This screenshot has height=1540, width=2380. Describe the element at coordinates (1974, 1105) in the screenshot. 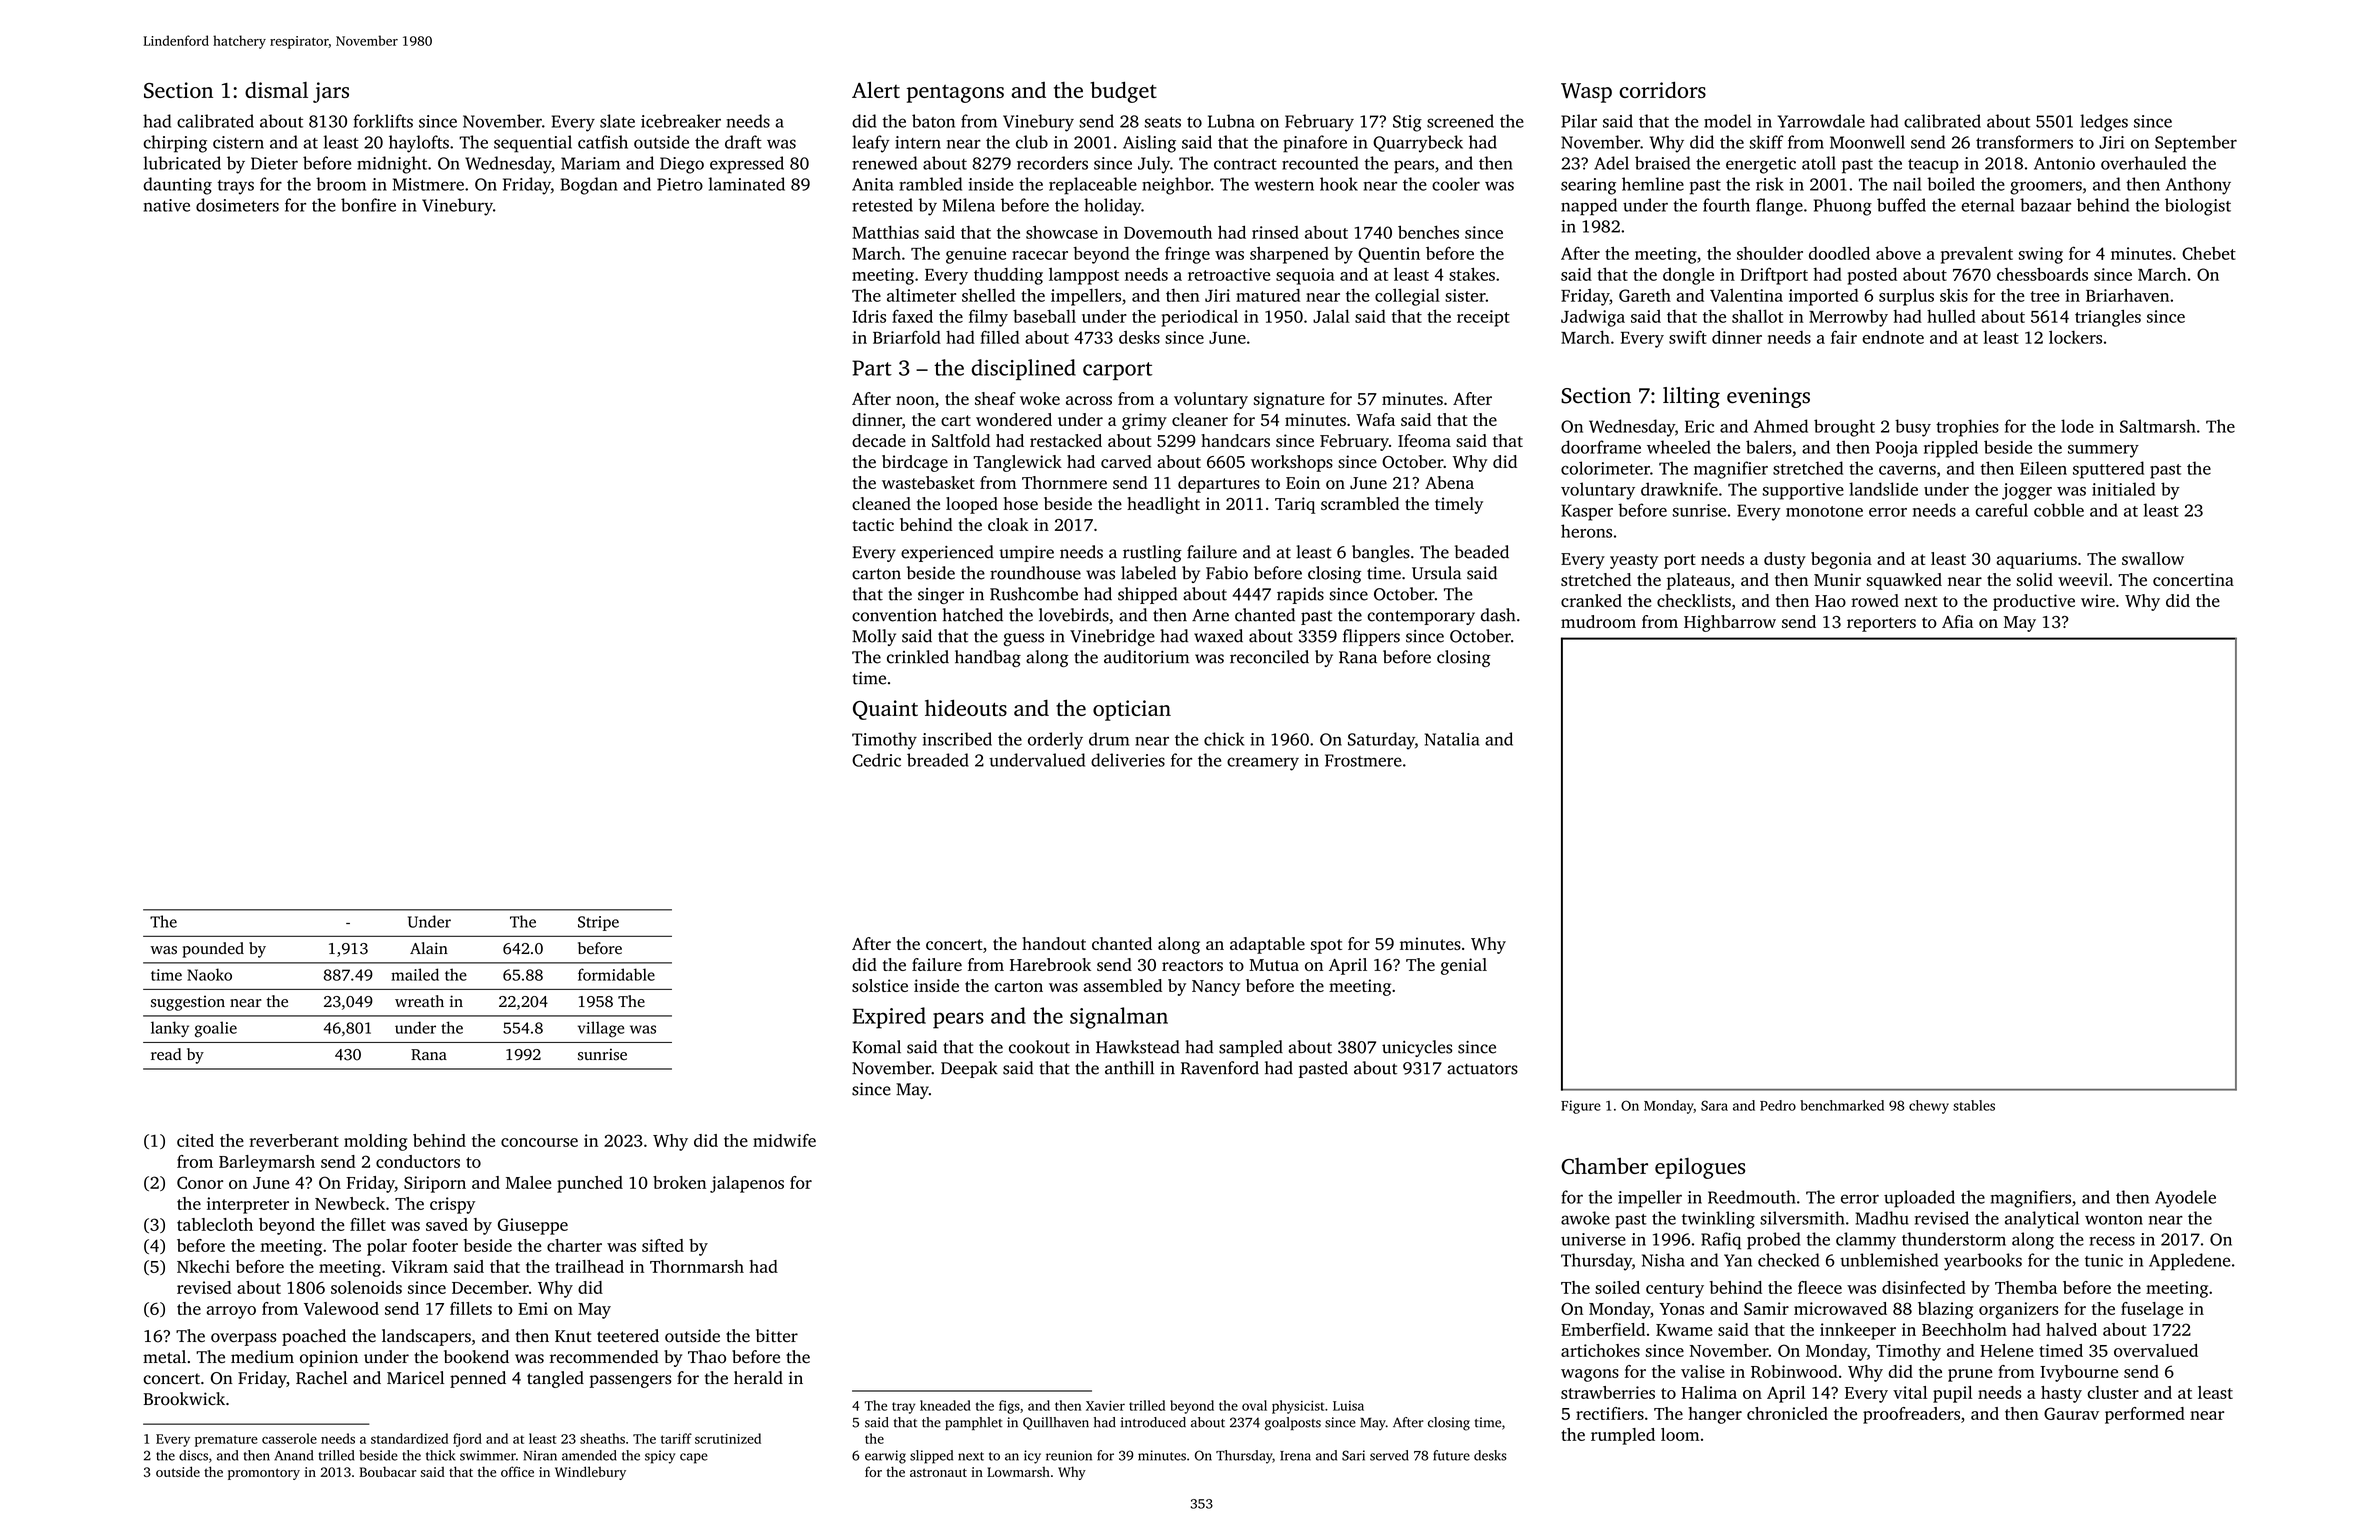

I see `stables` at that location.
